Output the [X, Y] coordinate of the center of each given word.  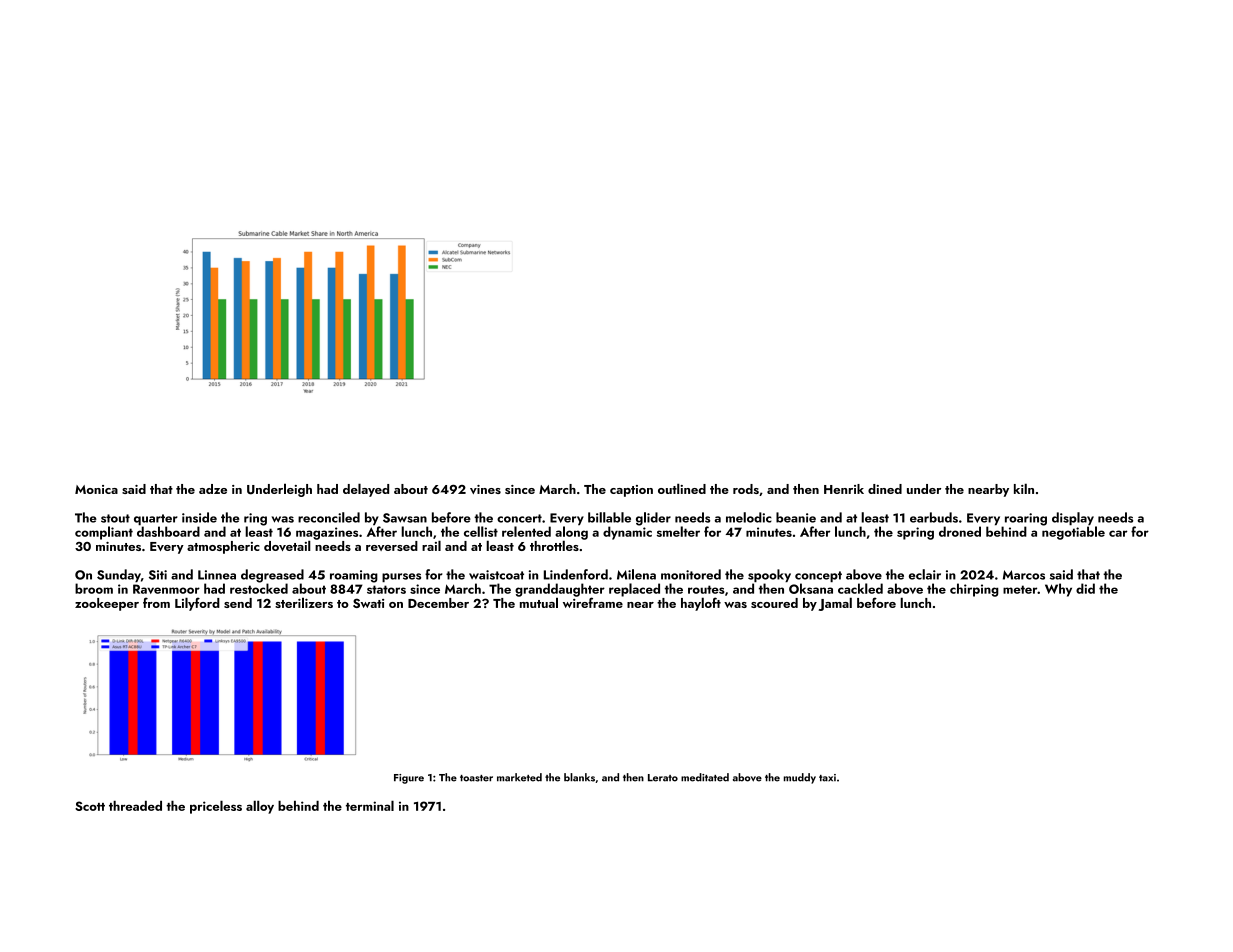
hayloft [701, 604]
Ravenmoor [166, 589]
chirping [974, 590]
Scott [90, 806]
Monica [96, 489]
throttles [554, 545]
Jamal [835, 604]
